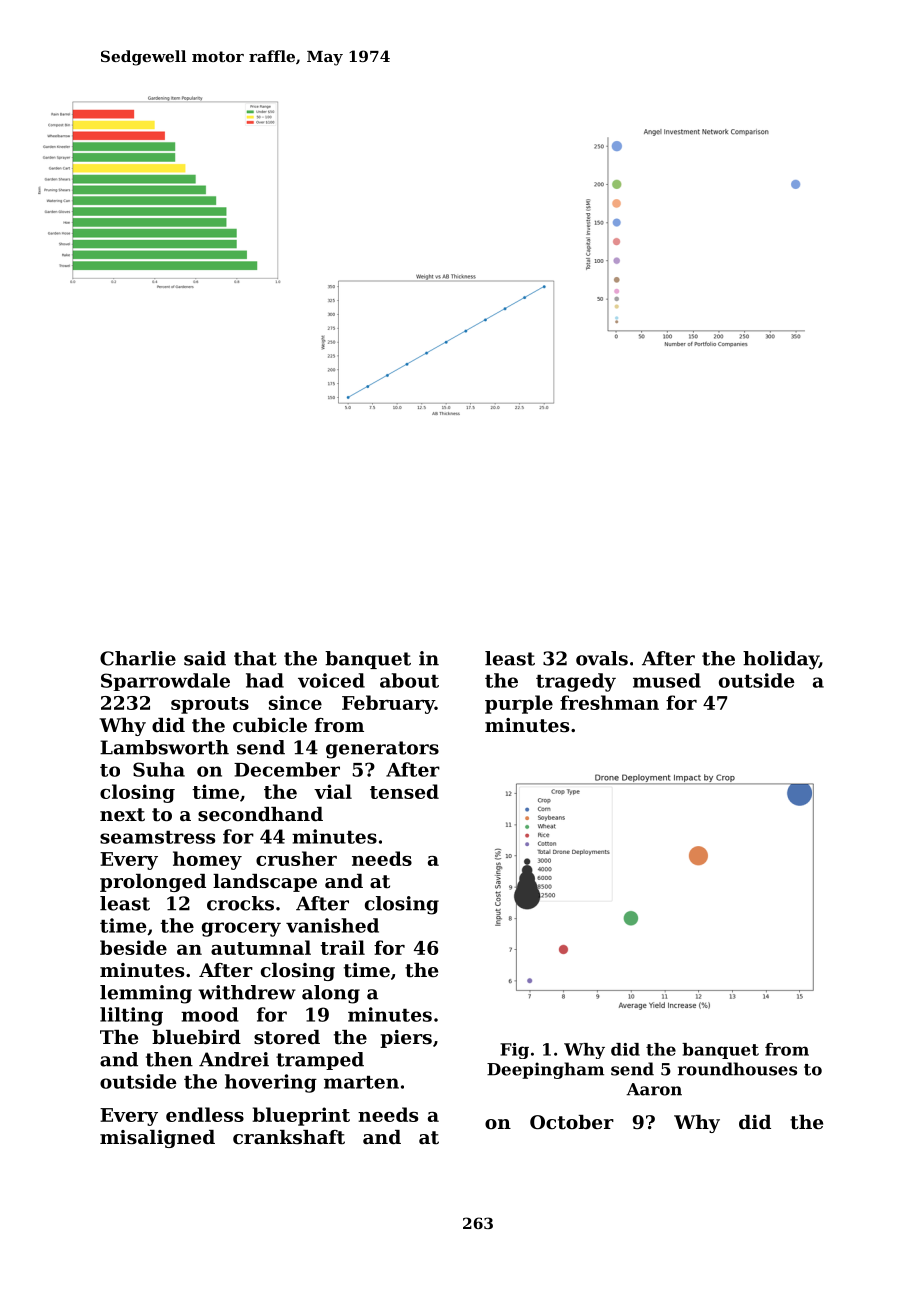 The height and width of the screenshot is (1311, 924). Describe the element at coordinates (296, 858) in the screenshot. I see `crusher` at that location.
